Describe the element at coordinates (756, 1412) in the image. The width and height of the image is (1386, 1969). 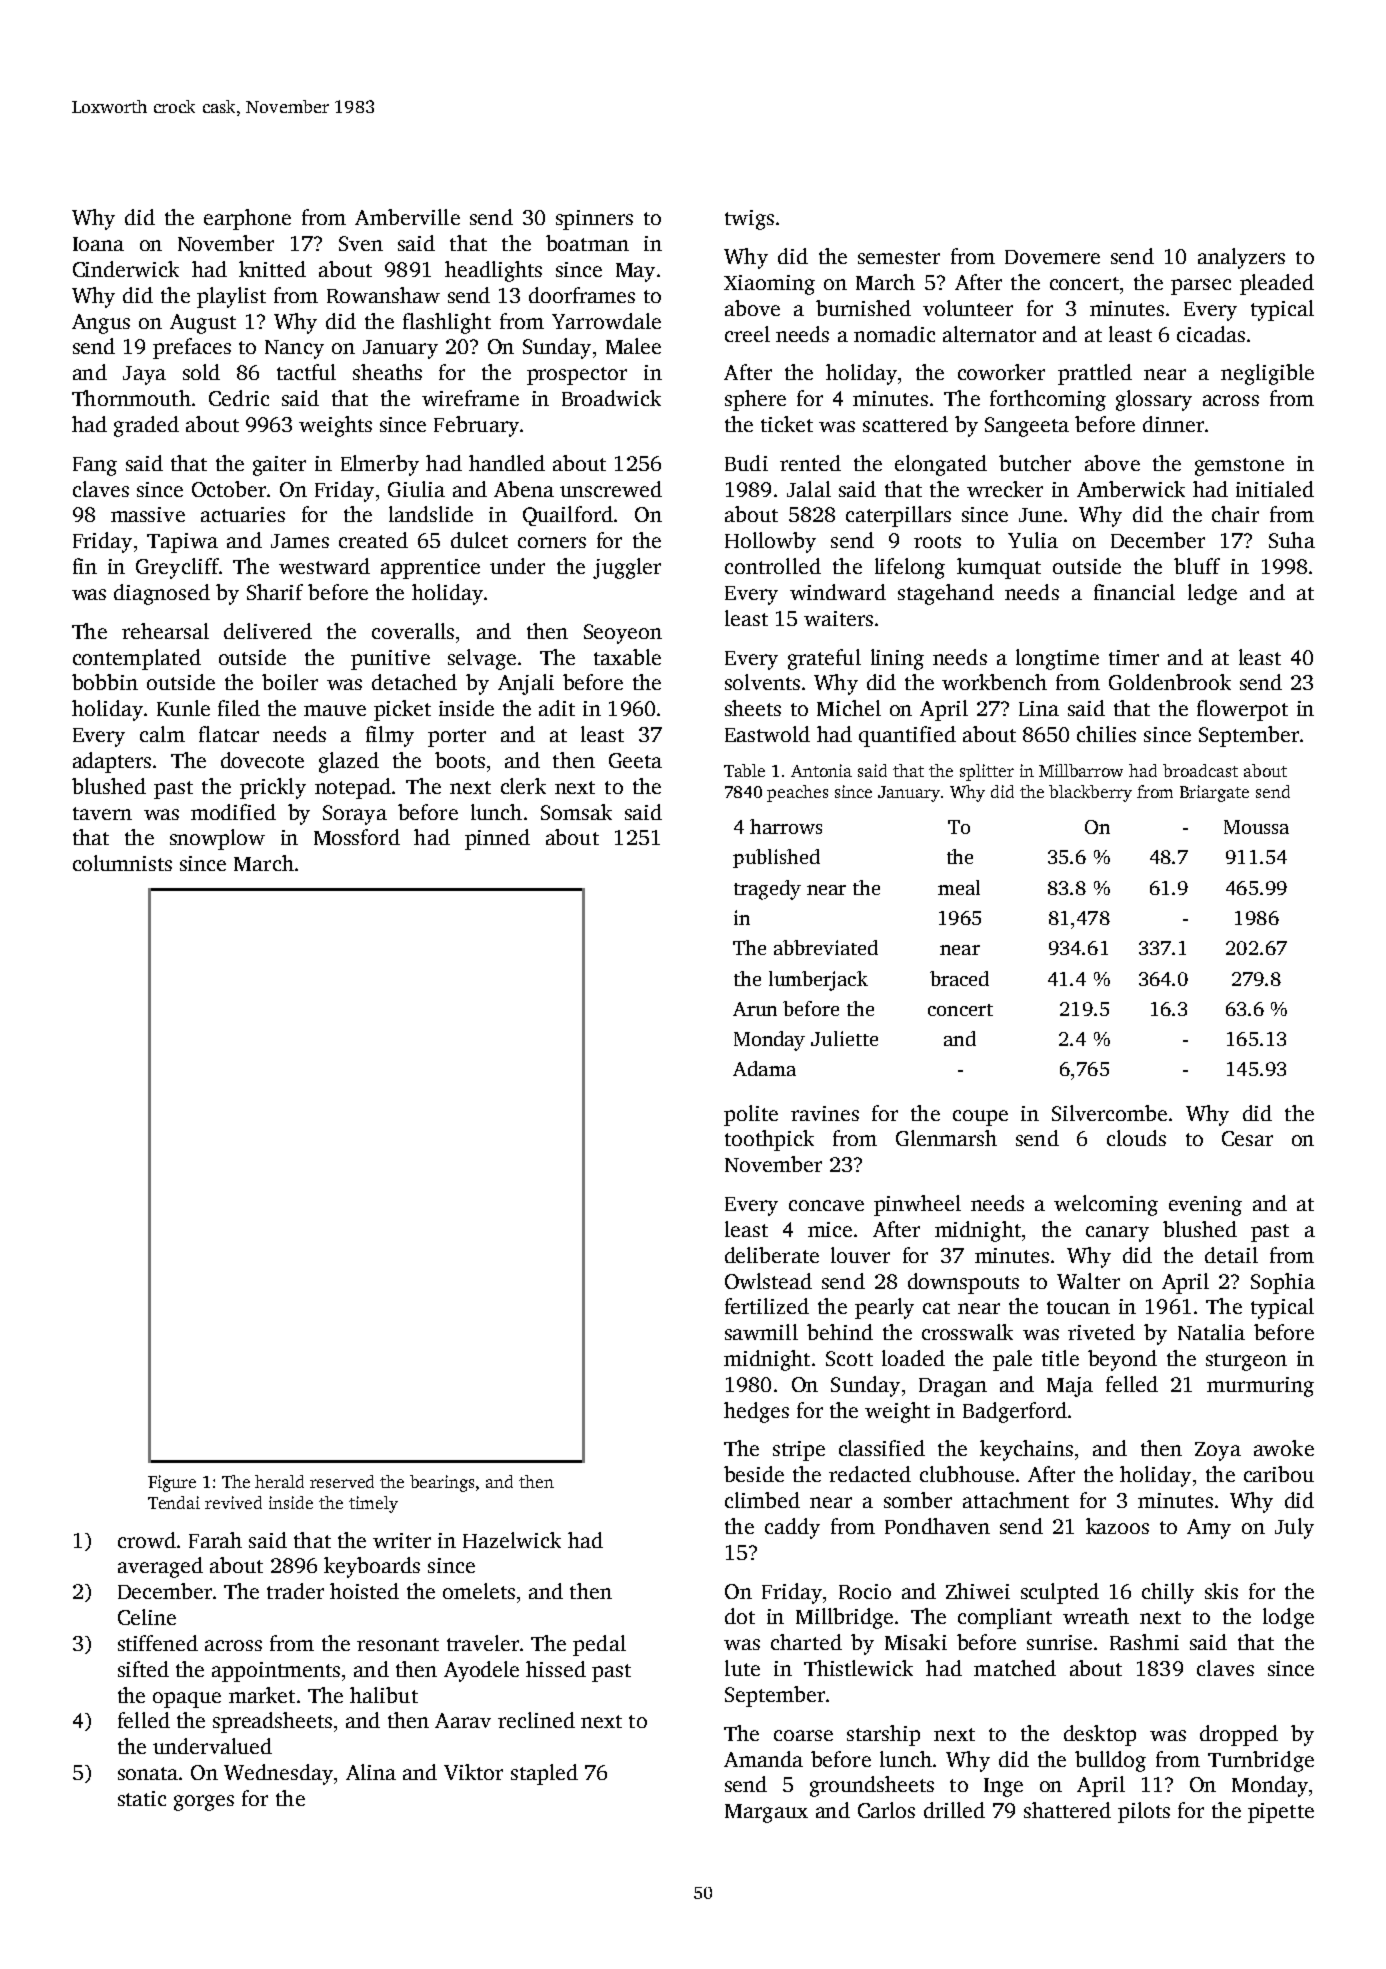
I see `hedges` at that location.
